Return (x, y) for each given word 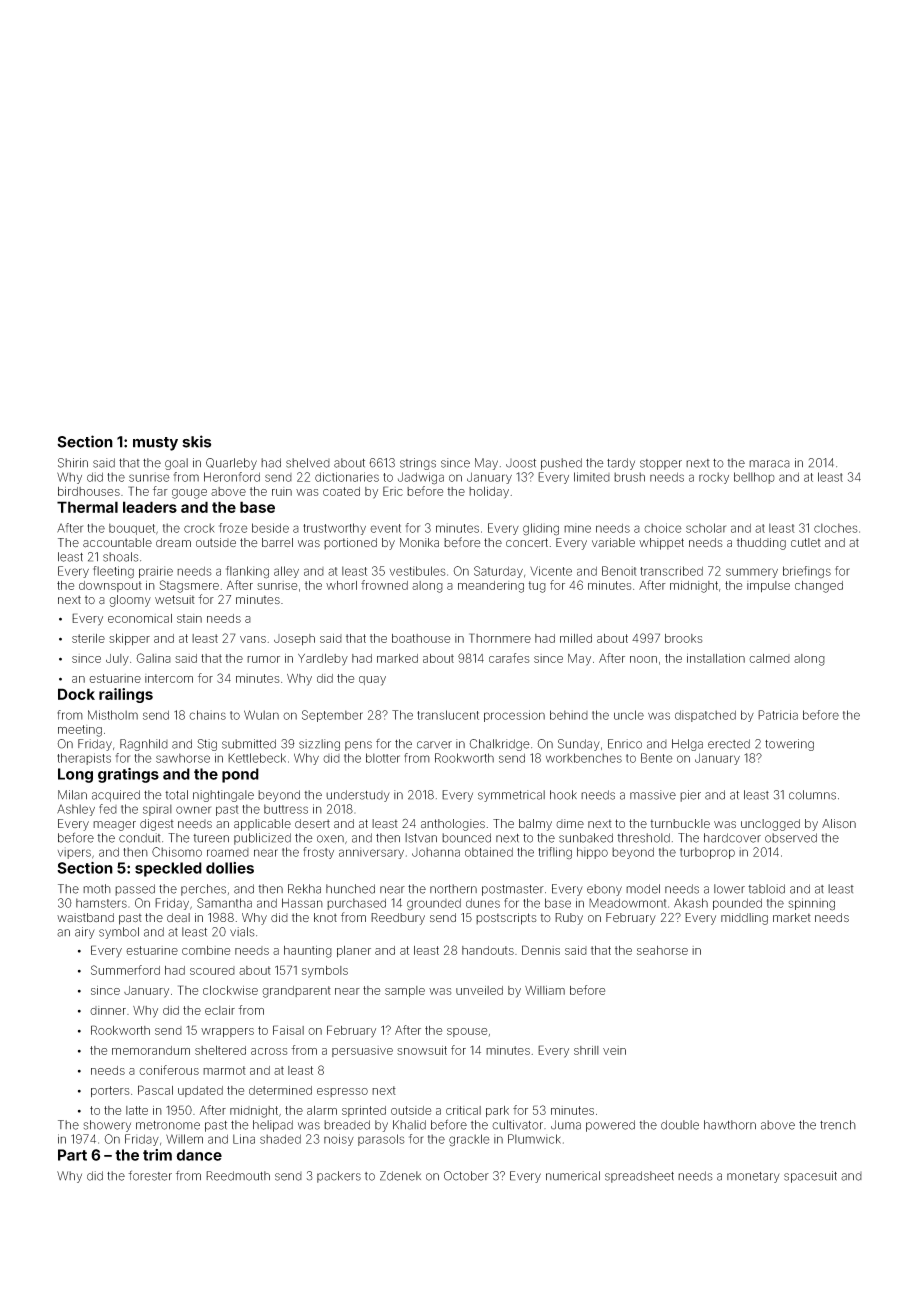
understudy (358, 796)
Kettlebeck (257, 758)
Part (72, 1155)
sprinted (364, 1111)
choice (663, 528)
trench (838, 1125)
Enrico (625, 744)
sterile (88, 638)
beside (270, 528)
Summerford (125, 970)
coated (341, 491)
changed (819, 587)
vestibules (418, 571)
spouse (467, 1032)
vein (614, 1050)
